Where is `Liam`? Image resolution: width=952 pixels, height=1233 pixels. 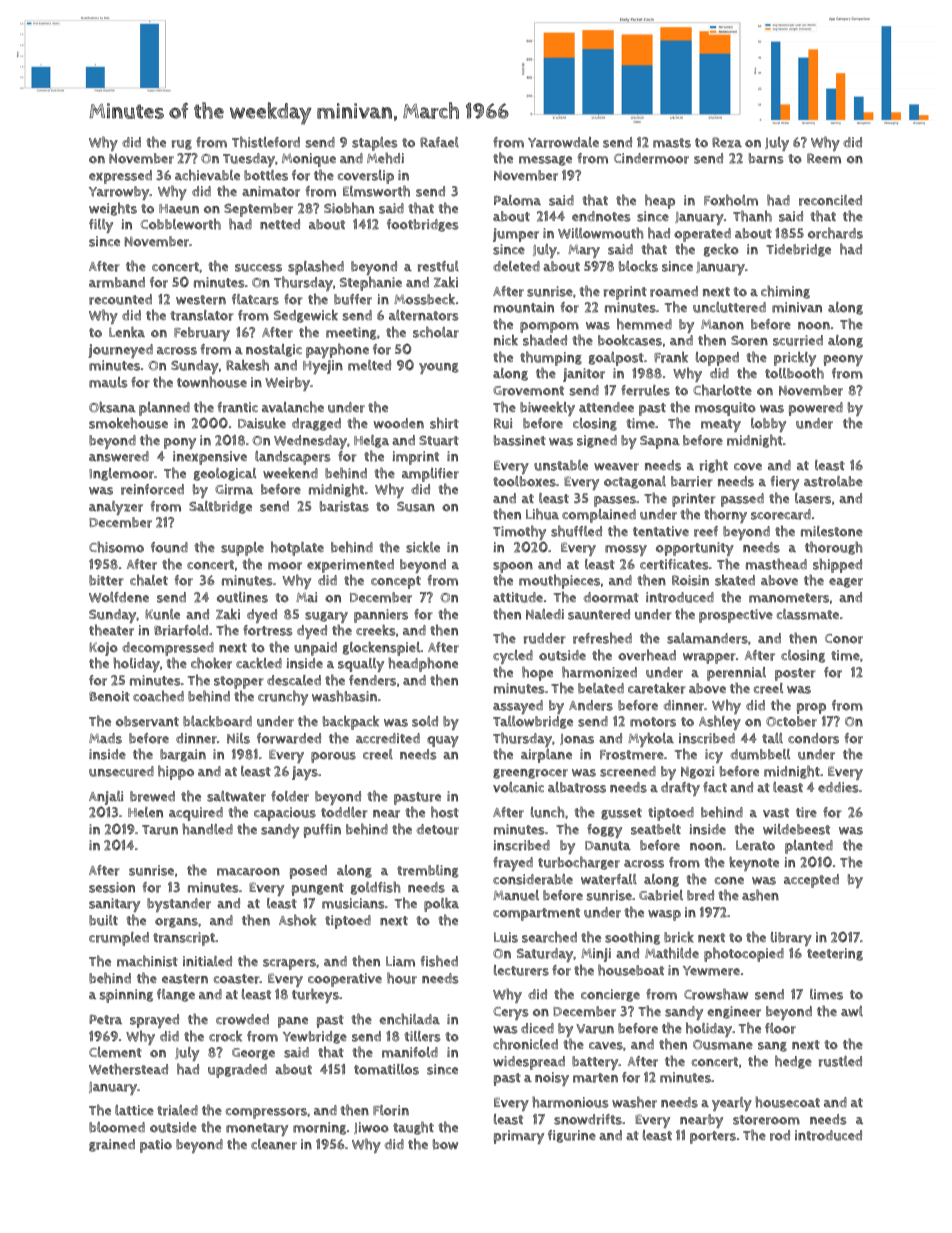 Liam is located at coordinates (400, 961).
